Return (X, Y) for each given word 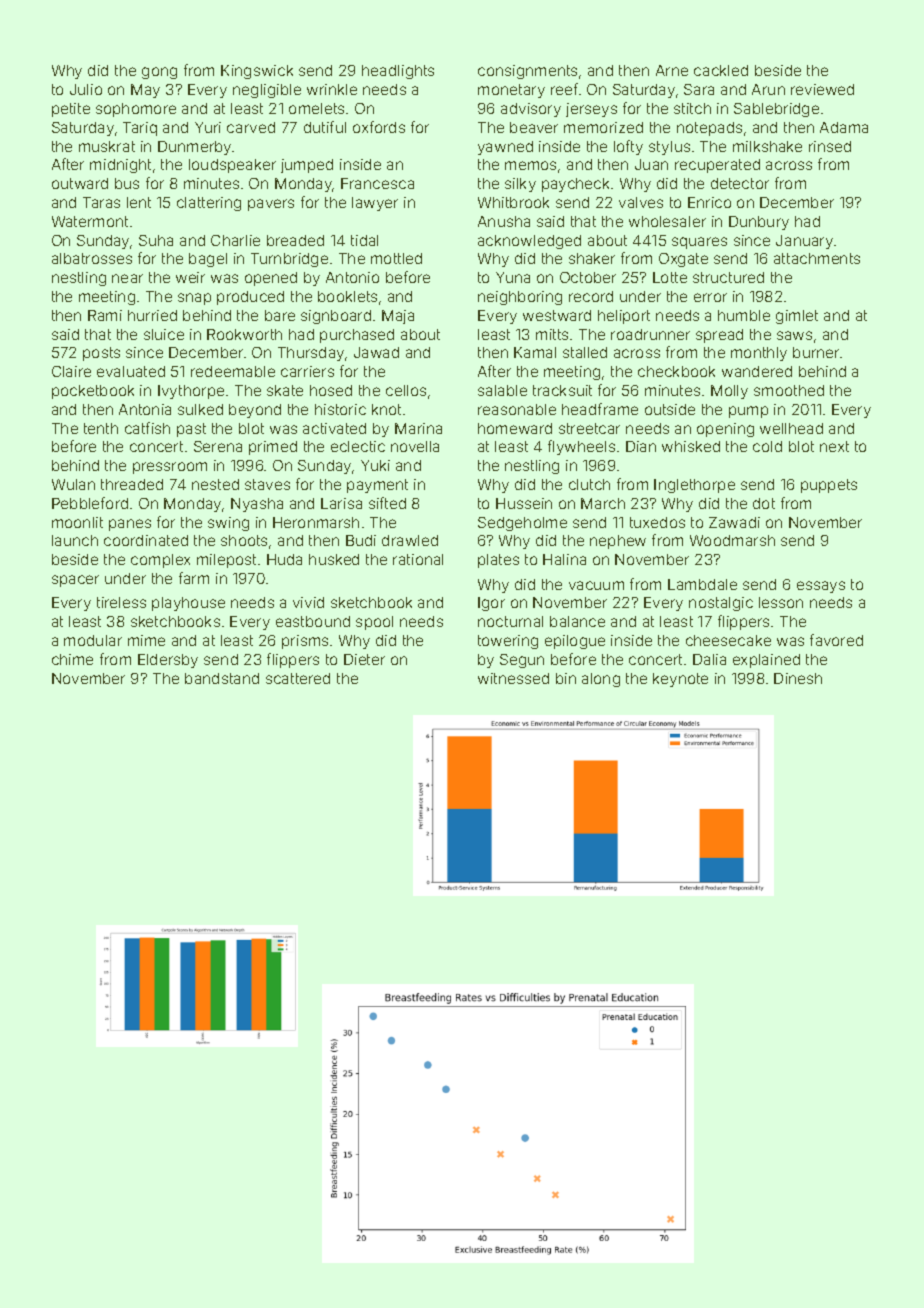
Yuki (375, 465)
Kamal (535, 352)
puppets (829, 486)
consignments (527, 72)
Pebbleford (90, 503)
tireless (121, 602)
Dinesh (798, 678)
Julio (86, 89)
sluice (164, 334)
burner (817, 352)
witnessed (513, 678)
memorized (603, 127)
